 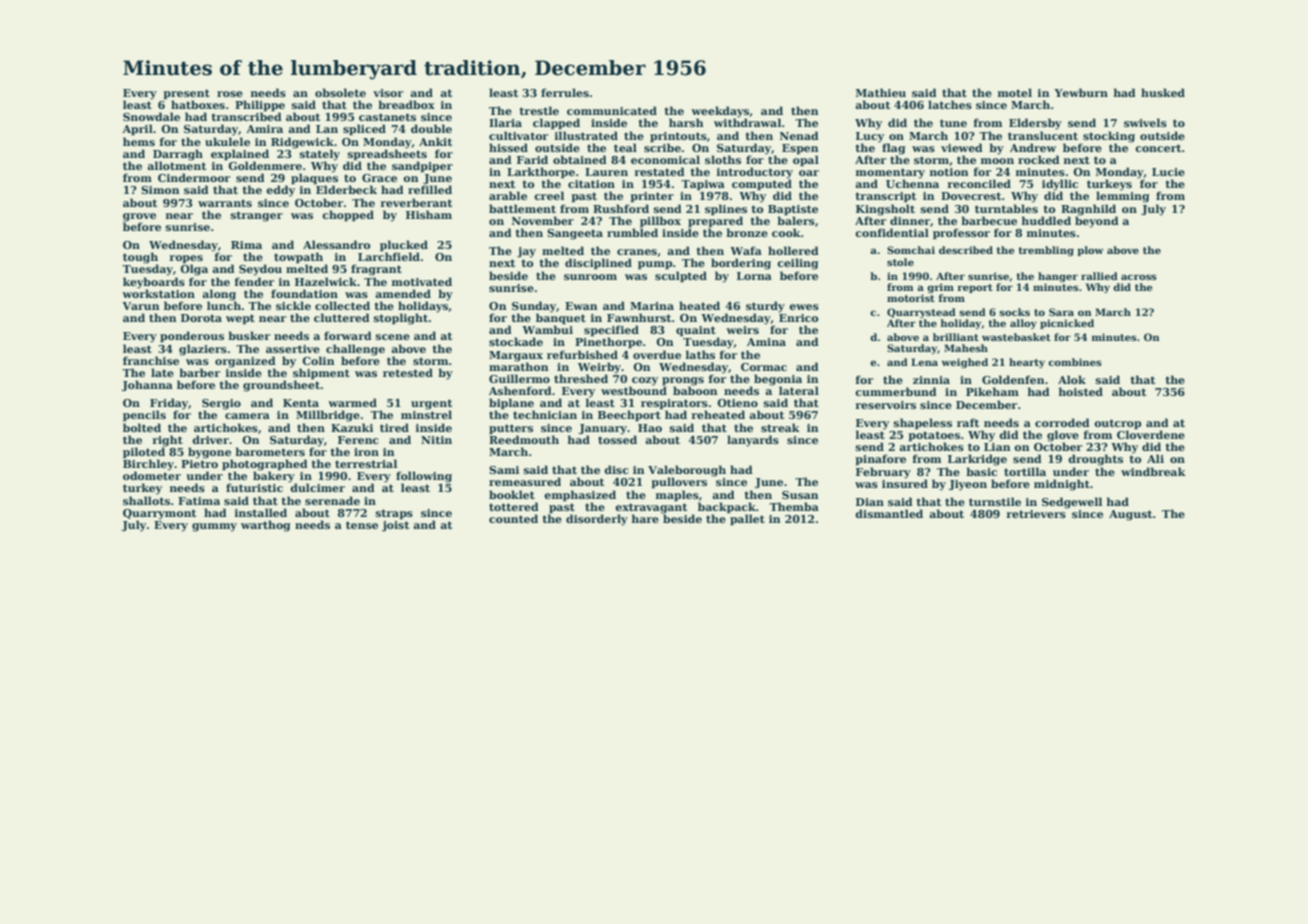 I want to click on Dovecrest, so click(x=971, y=196).
